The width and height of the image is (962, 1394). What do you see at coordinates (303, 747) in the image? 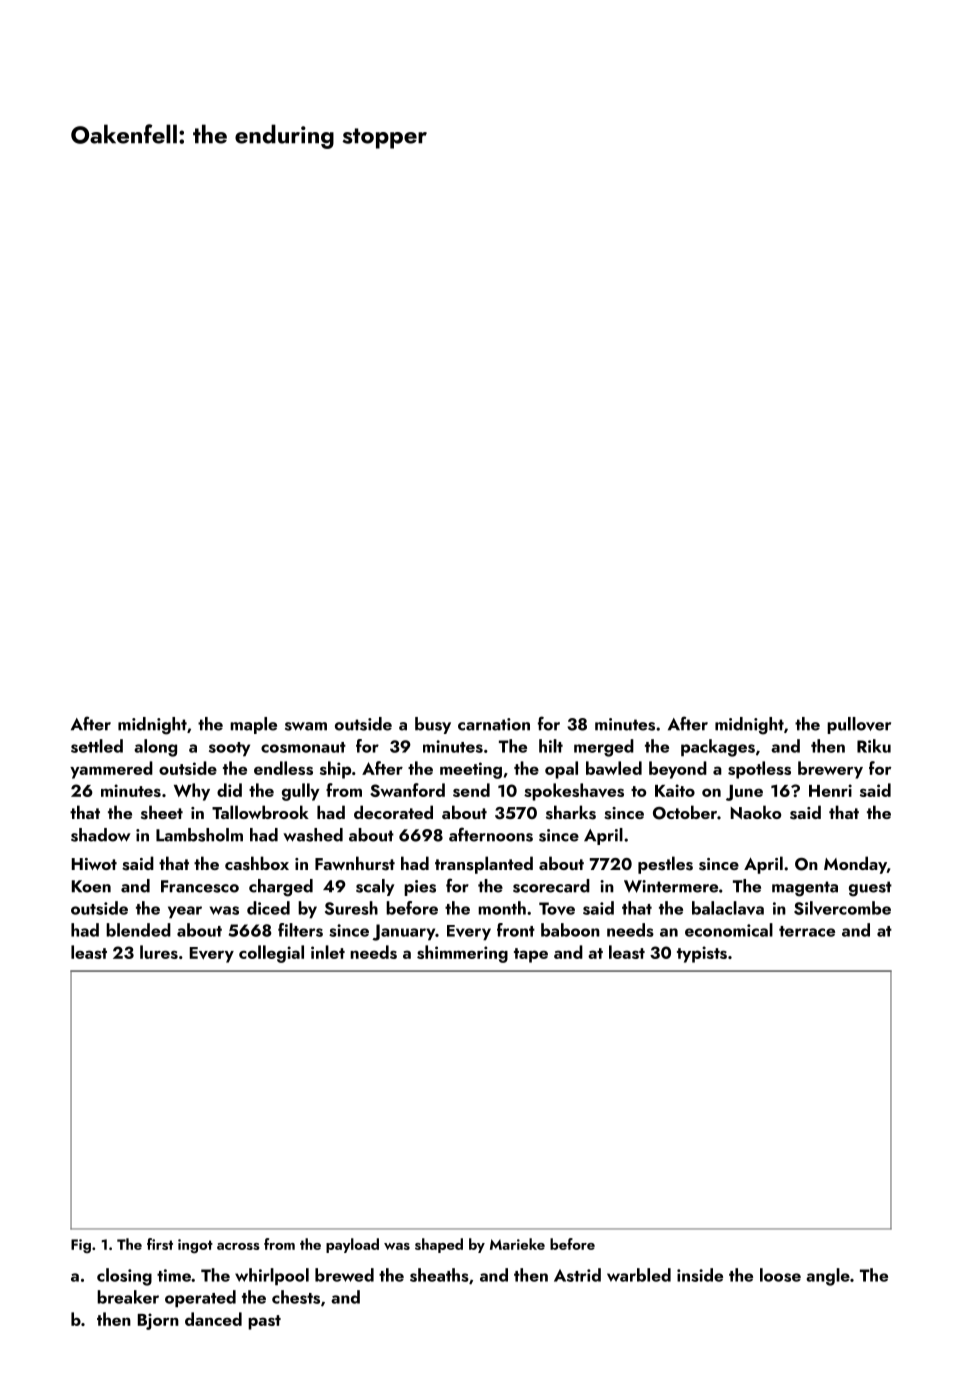
I see `cosmonaut` at bounding box center [303, 747].
